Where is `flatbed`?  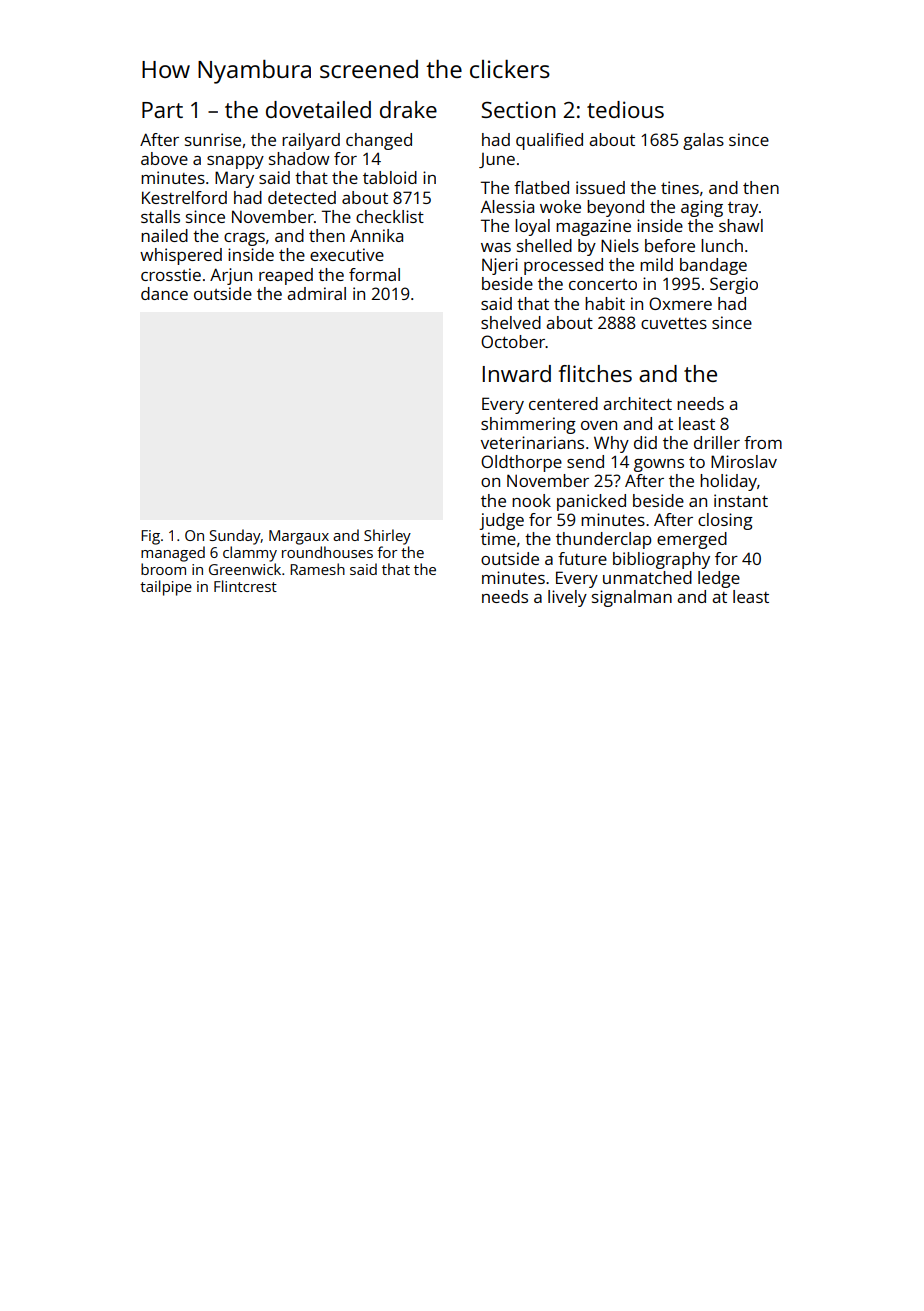 flatbed is located at coordinates (541, 187).
